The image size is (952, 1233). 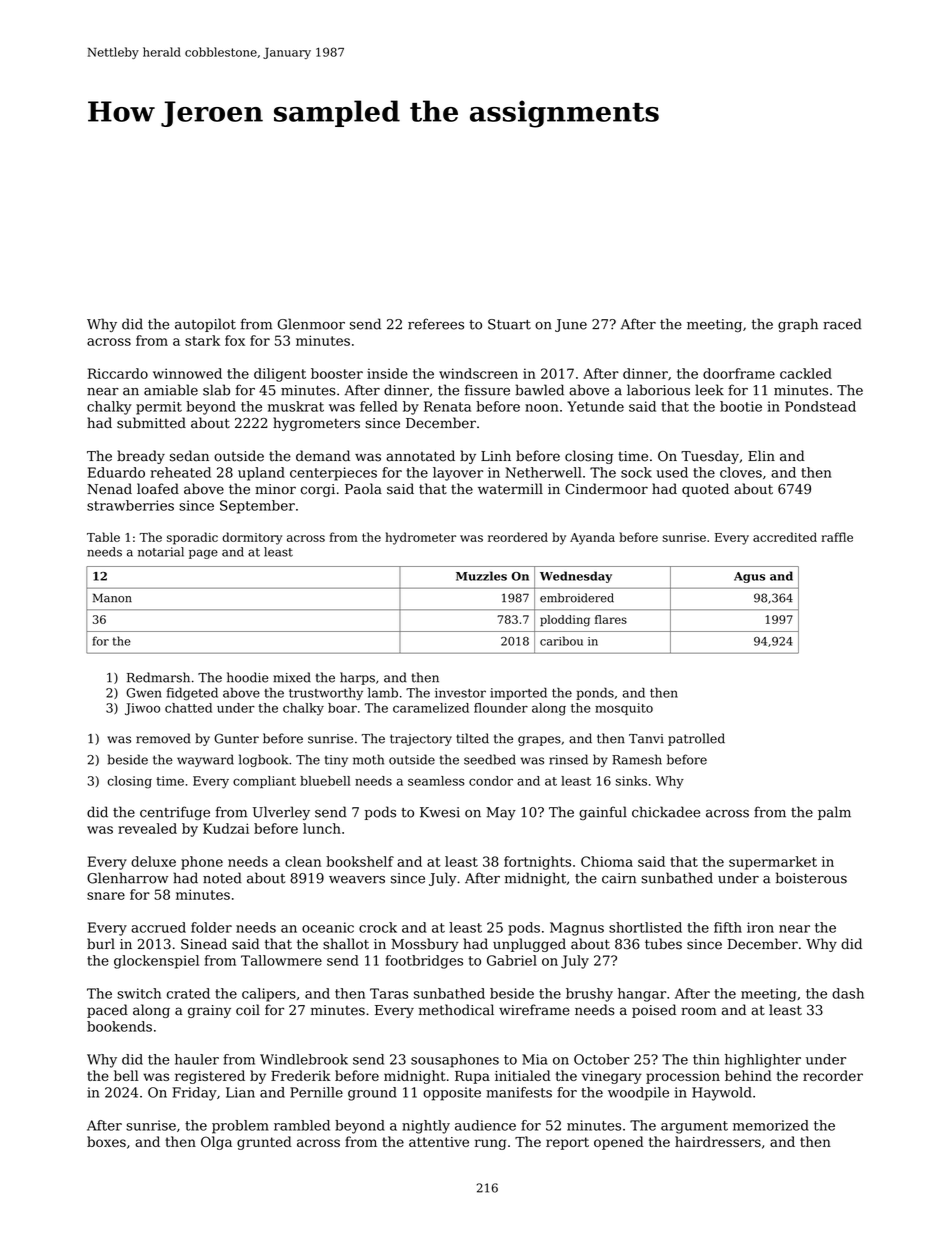 I want to click on rinsed, so click(x=568, y=759).
